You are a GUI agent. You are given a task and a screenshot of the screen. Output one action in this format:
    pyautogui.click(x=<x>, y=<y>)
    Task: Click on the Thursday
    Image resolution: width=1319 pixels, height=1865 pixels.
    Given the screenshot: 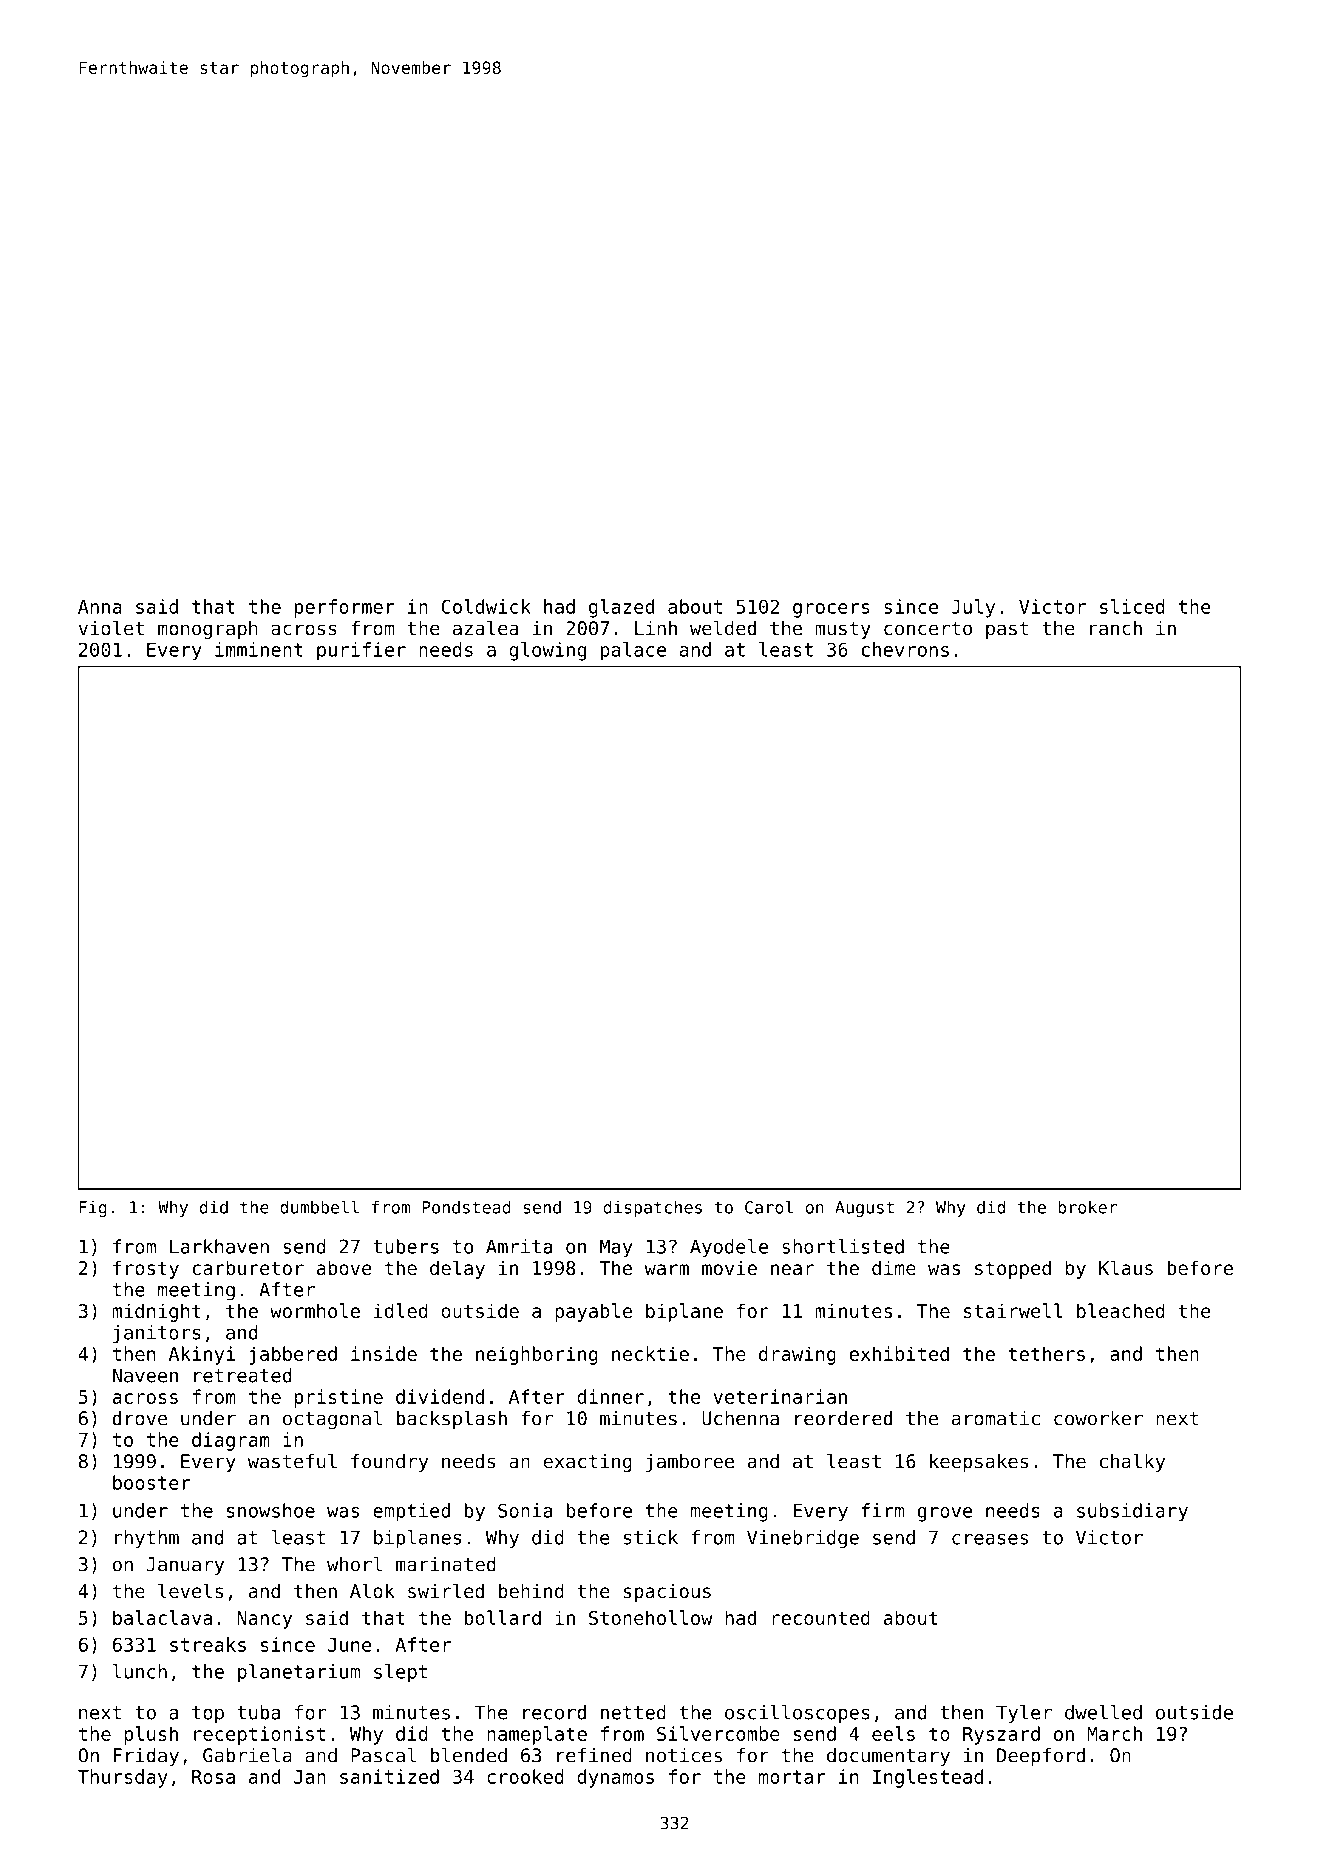 What is the action you would take?
    pyautogui.click(x=123, y=1778)
